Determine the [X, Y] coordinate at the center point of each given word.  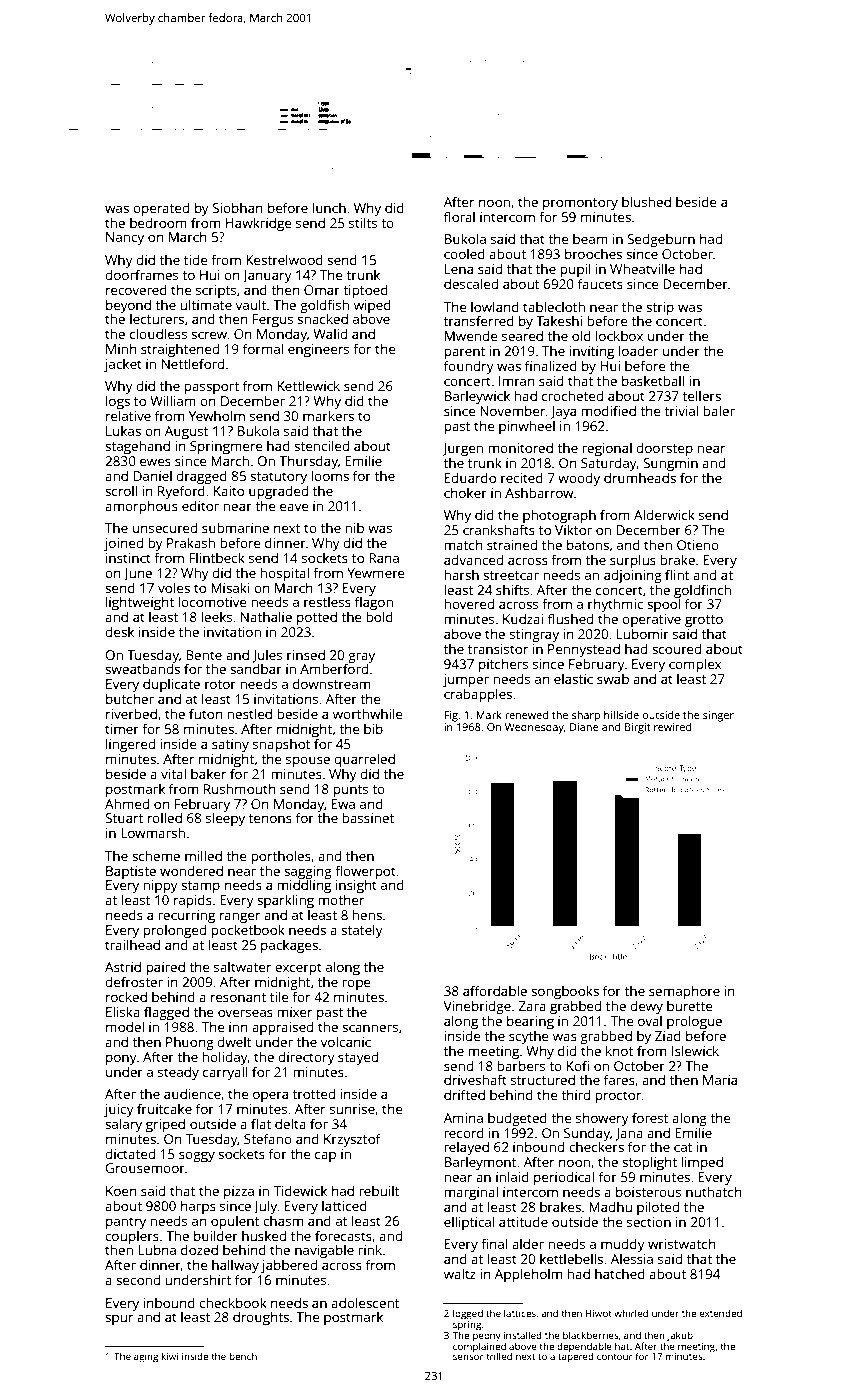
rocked [126, 996]
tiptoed [365, 291]
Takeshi [559, 321]
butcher [130, 698]
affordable [495, 990]
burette [690, 1006]
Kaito [229, 491]
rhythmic [615, 605]
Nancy [125, 238]
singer [718, 716]
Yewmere [376, 573]
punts [350, 791]
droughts [261, 1318]
